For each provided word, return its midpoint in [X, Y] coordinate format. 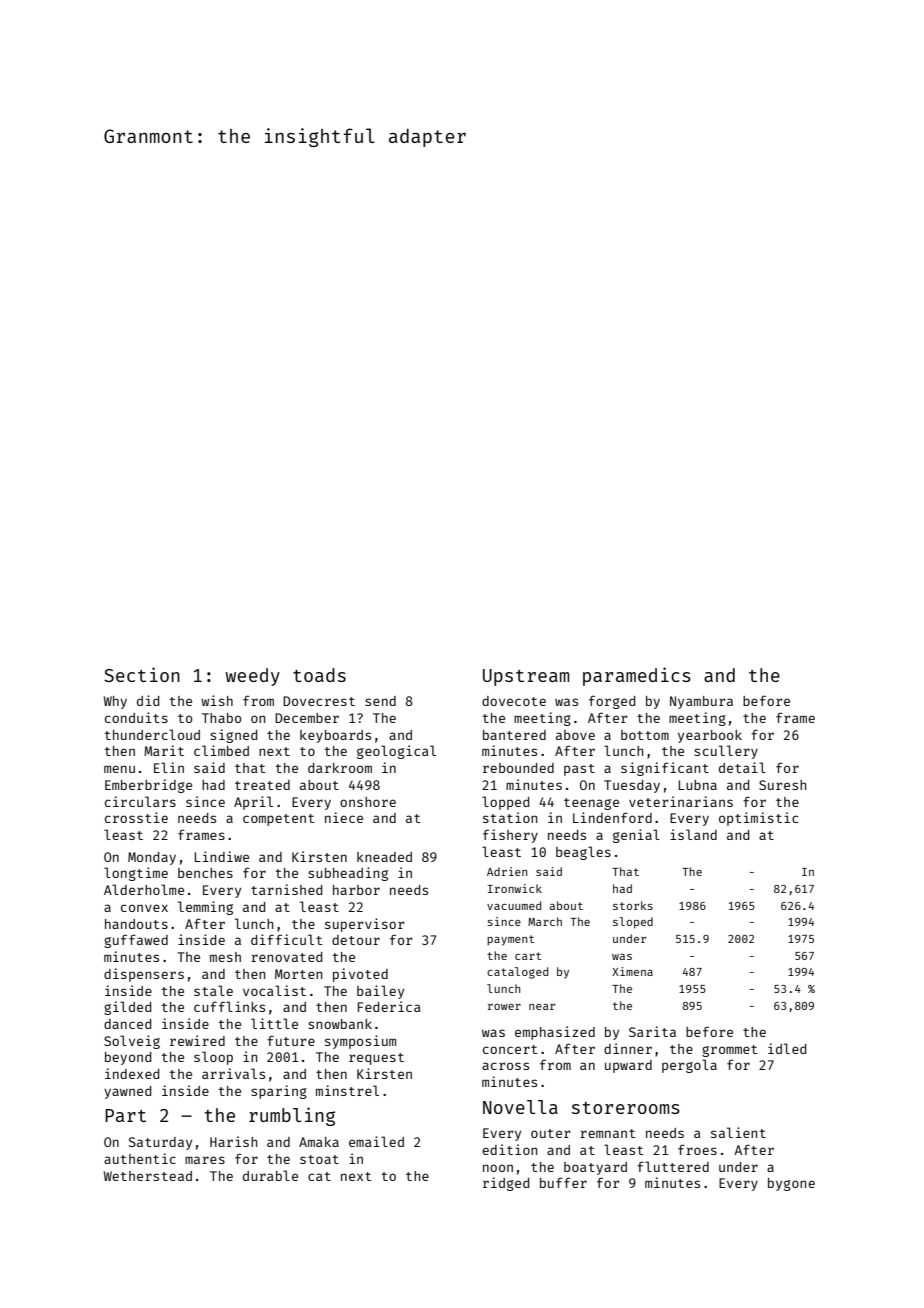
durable [270, 1175]
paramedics [637, 676]
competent [278, 820]
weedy [252, 677]
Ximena [632, 971]
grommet [729, 1051]
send [380, 701]
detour [356, 940]
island [693, 834]
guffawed [136, 941]
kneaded [384, 857]
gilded [127, 1008]
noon [498, 1168]
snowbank [340, 1024]
